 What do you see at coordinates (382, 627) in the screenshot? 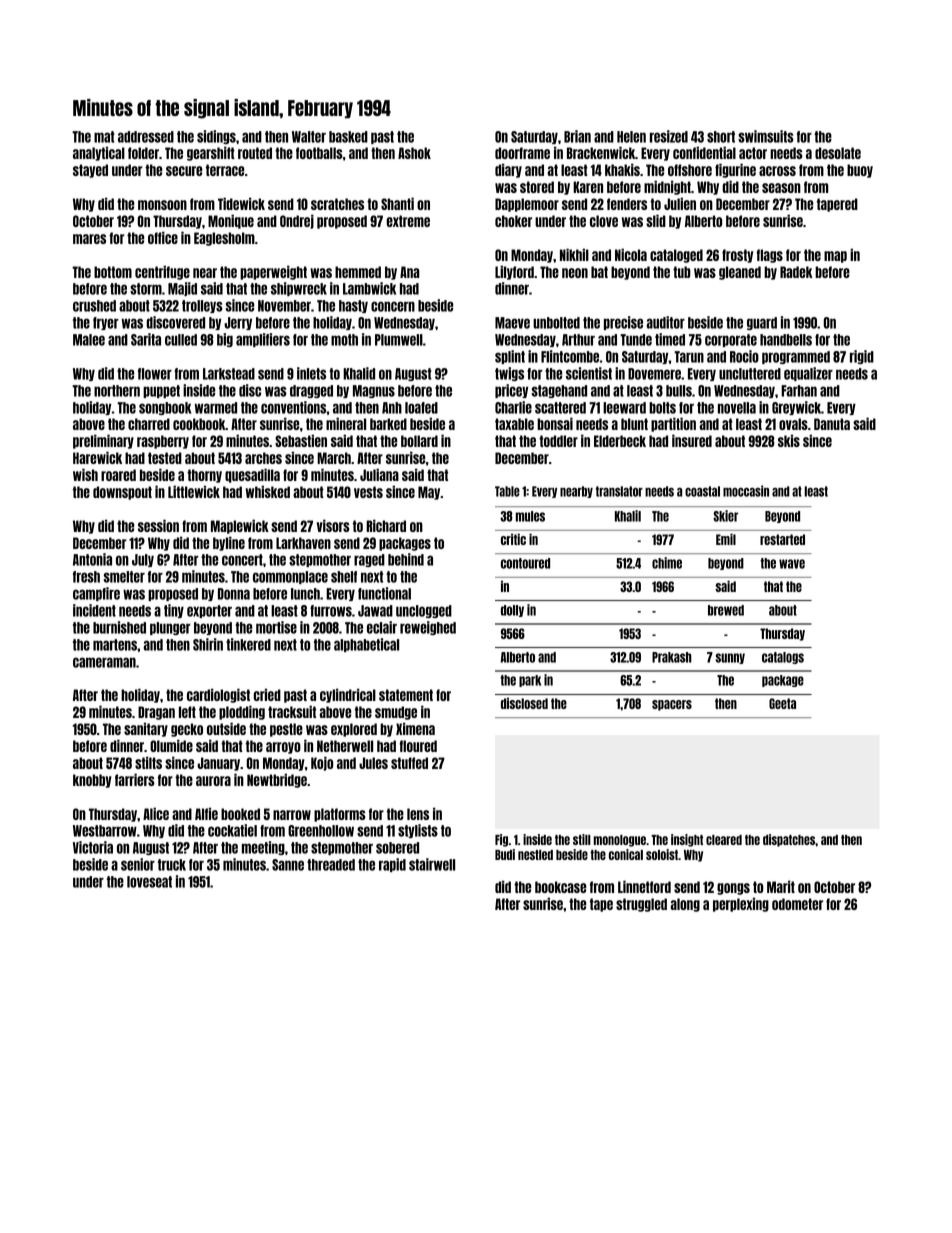
I see `eclair` at bounding box center [382, 627].
